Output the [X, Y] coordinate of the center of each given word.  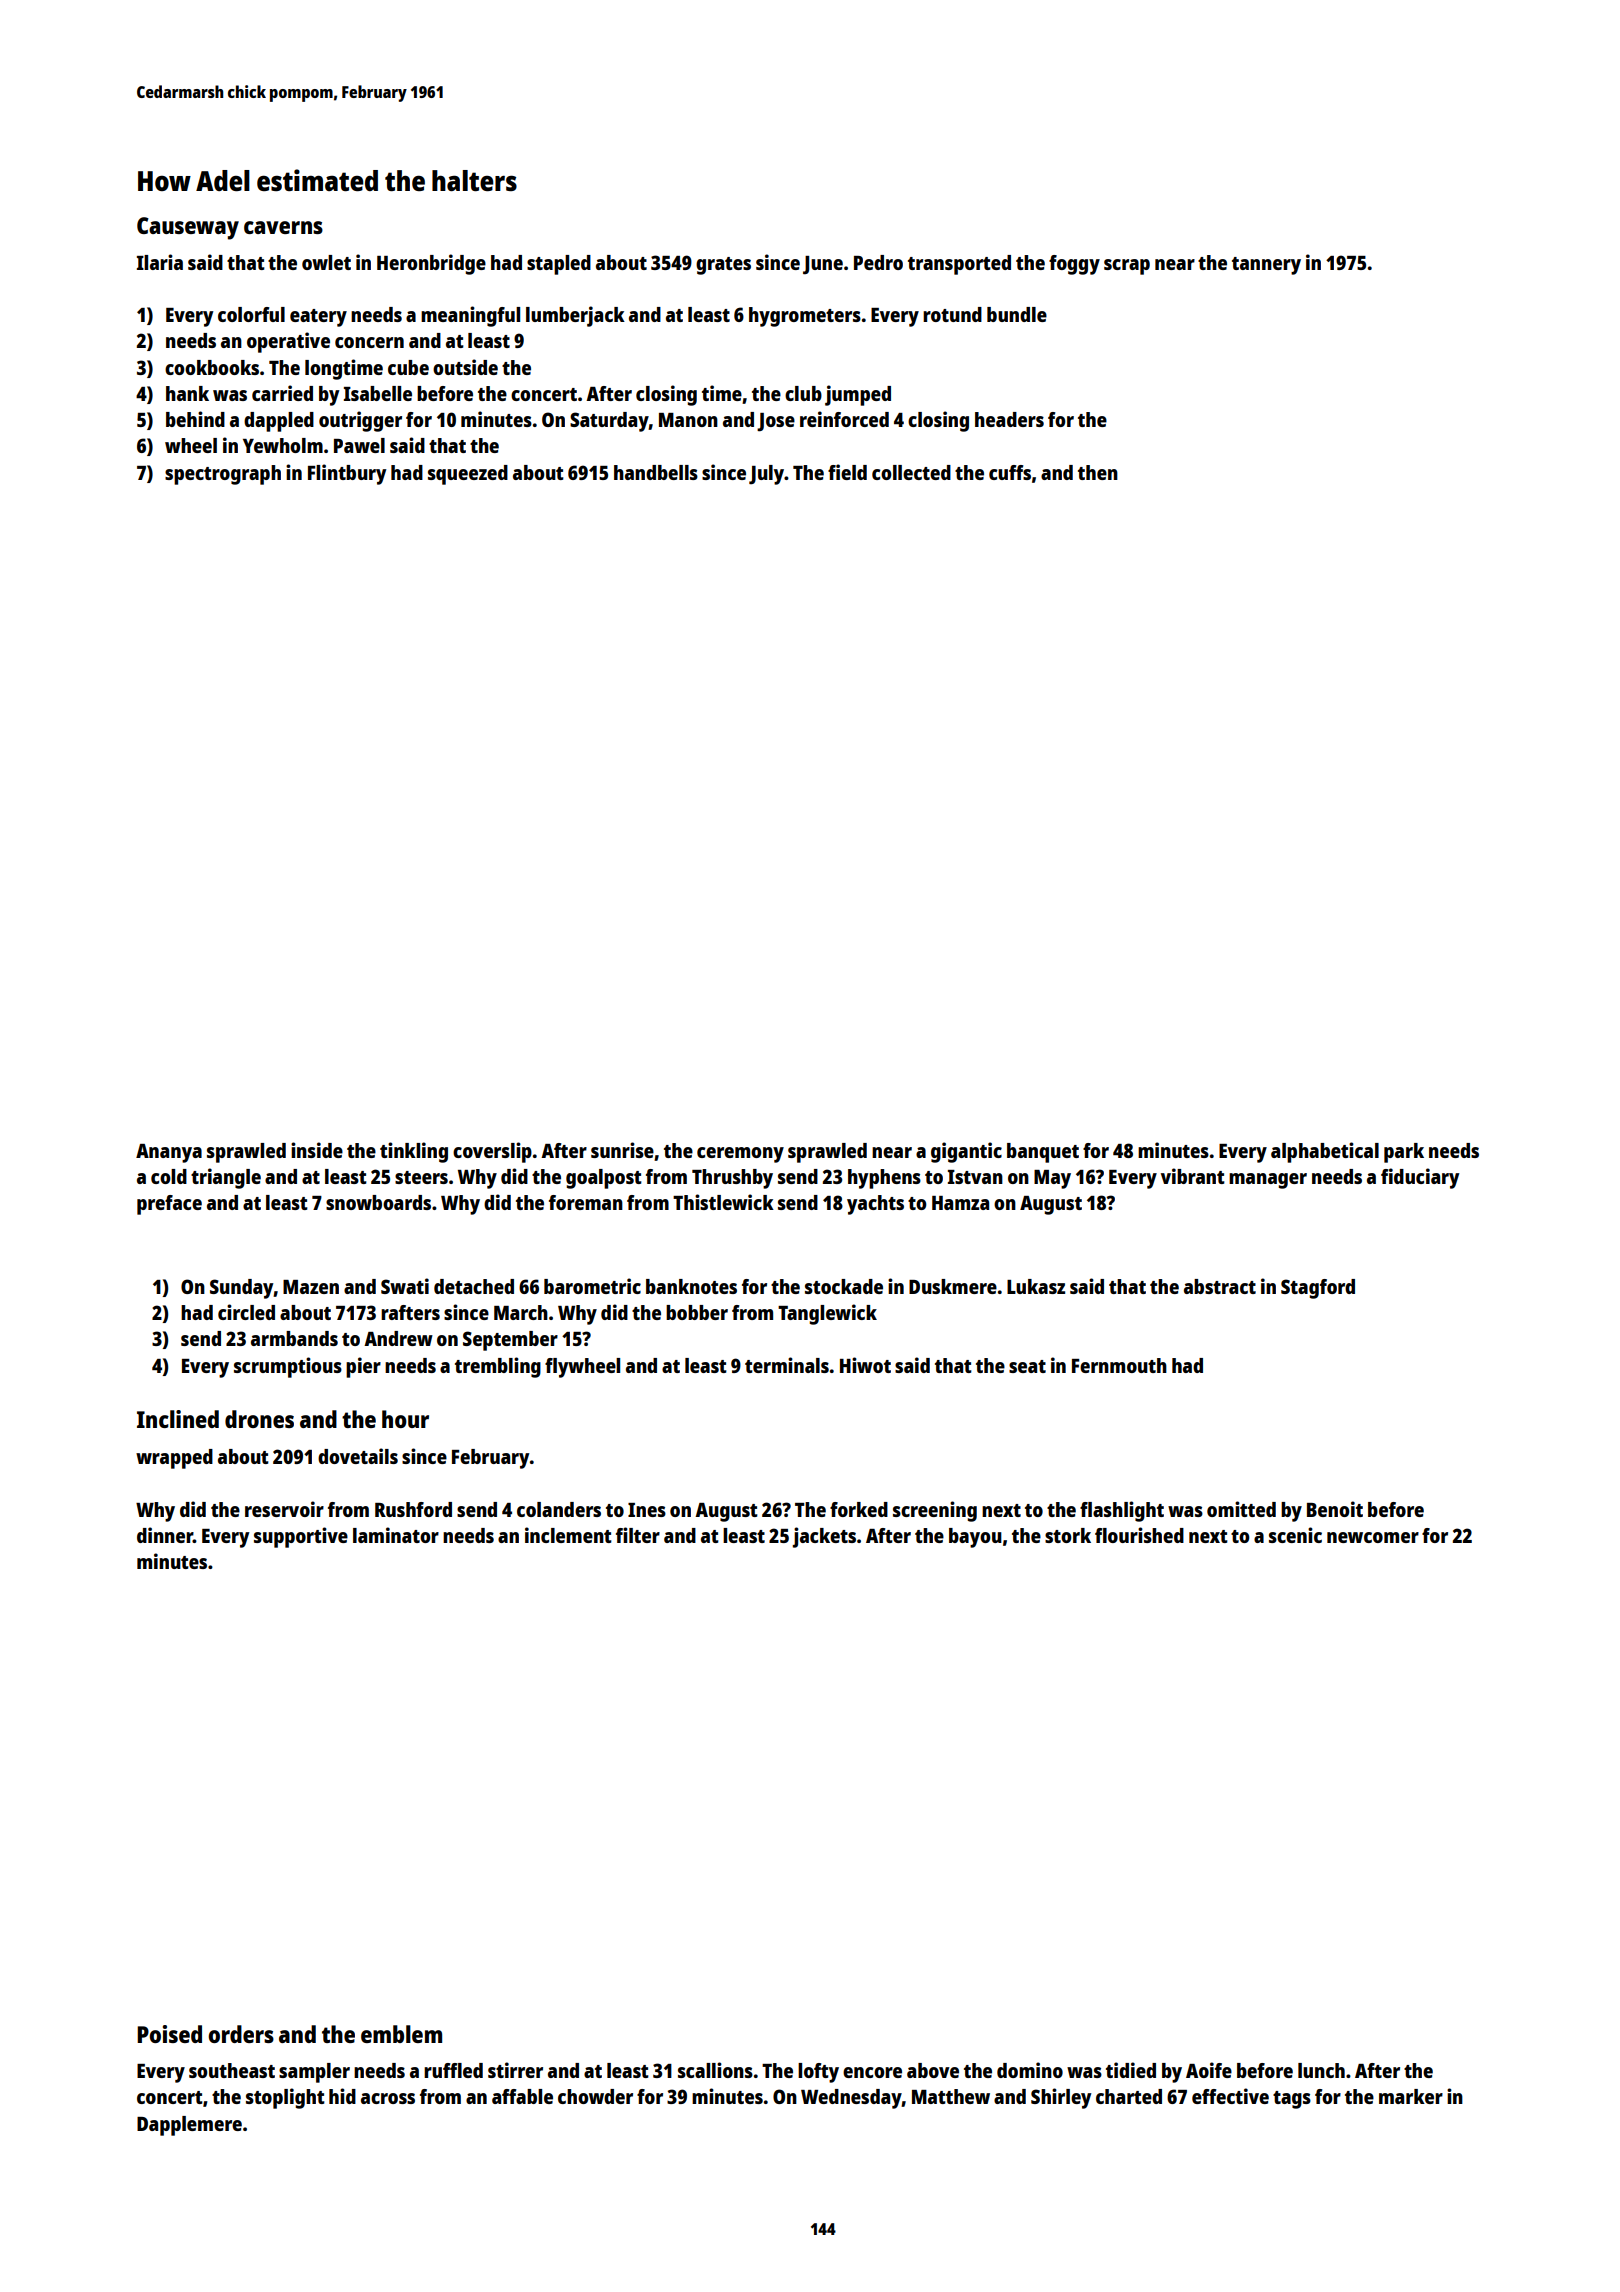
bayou [975, 1538]
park [1404, 1153]
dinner [165, 1535]
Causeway [188, 228]
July [766, 475]
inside [317, 1150]
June [823, 265]
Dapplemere [189, 2126]
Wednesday [851, 2099]
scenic [1295, 1535]
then [1098, 472]
